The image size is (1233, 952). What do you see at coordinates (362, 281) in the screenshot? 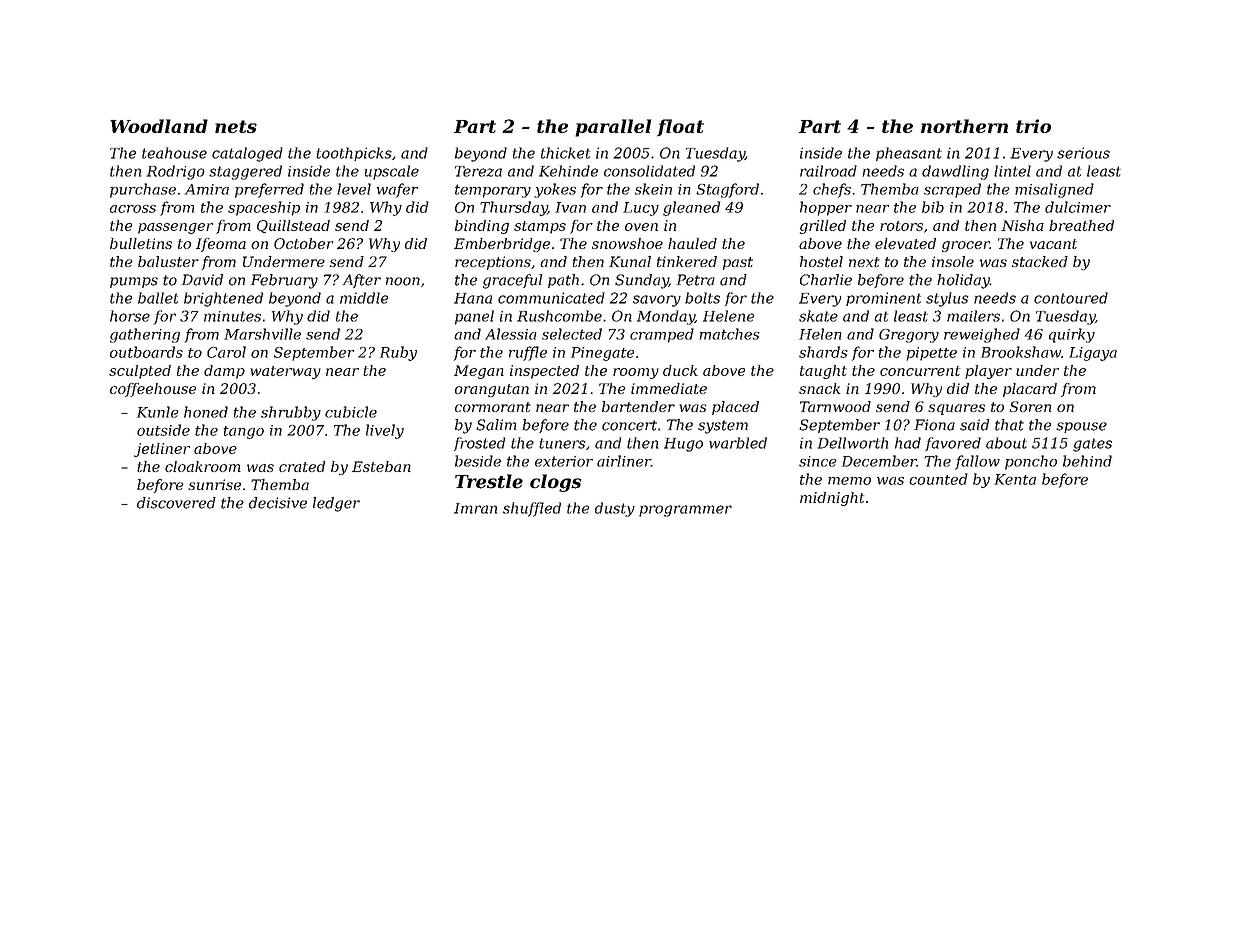
I see `After` at bounding box center [362, 281].
